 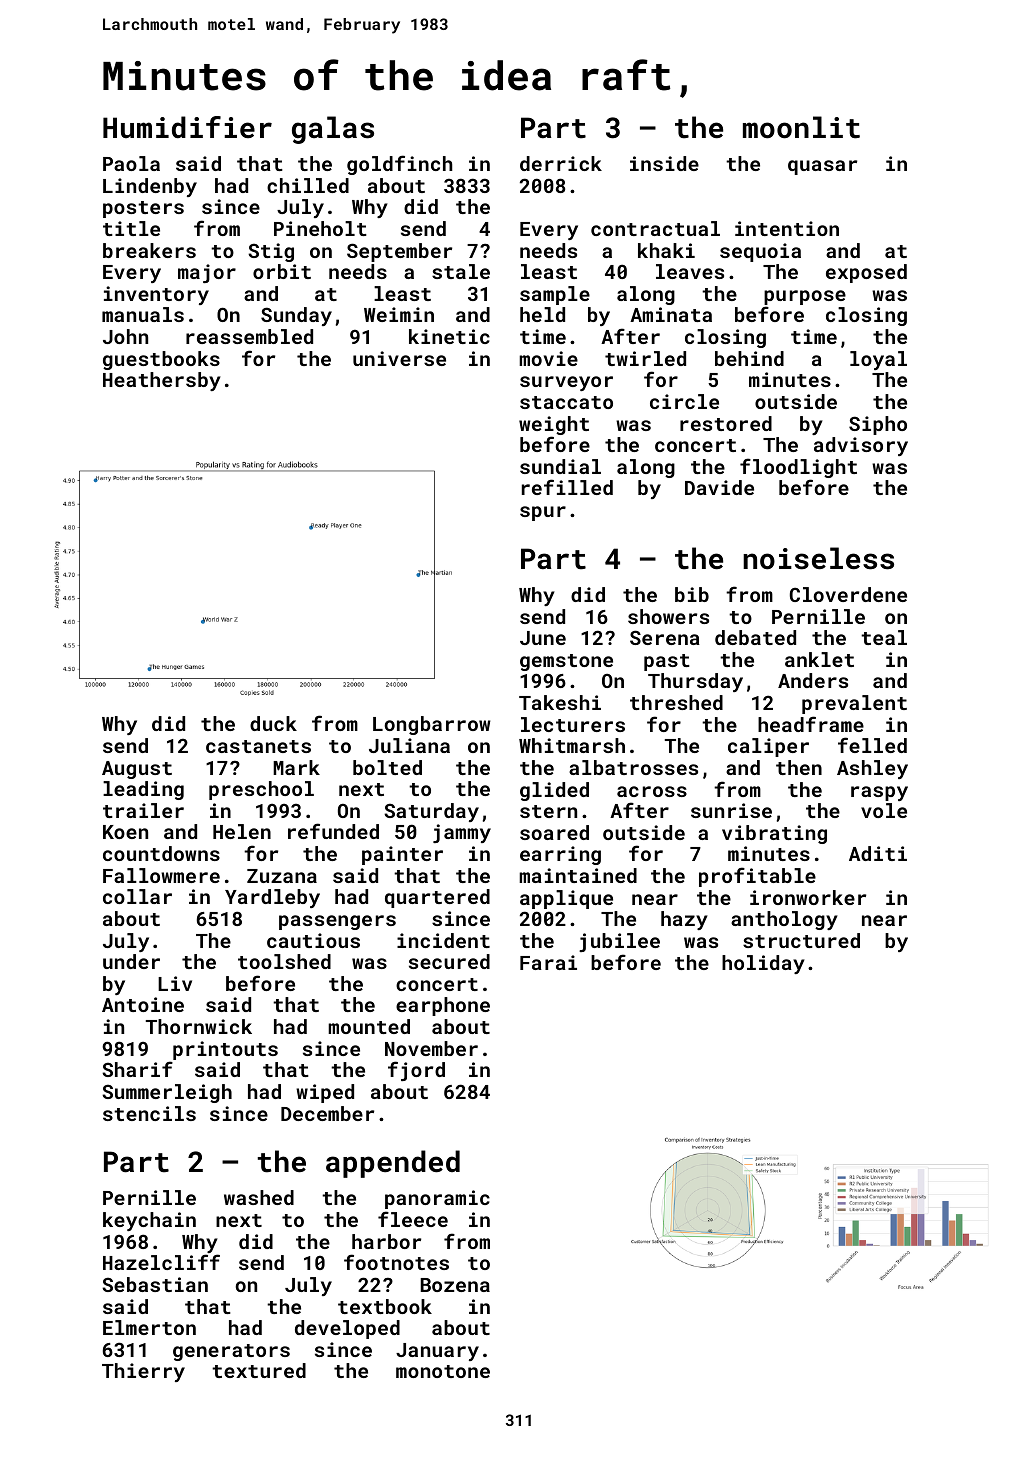 What do you see at coordinates (801, 940) in the page?
I see `structured` at bounding box center [801, 940].
